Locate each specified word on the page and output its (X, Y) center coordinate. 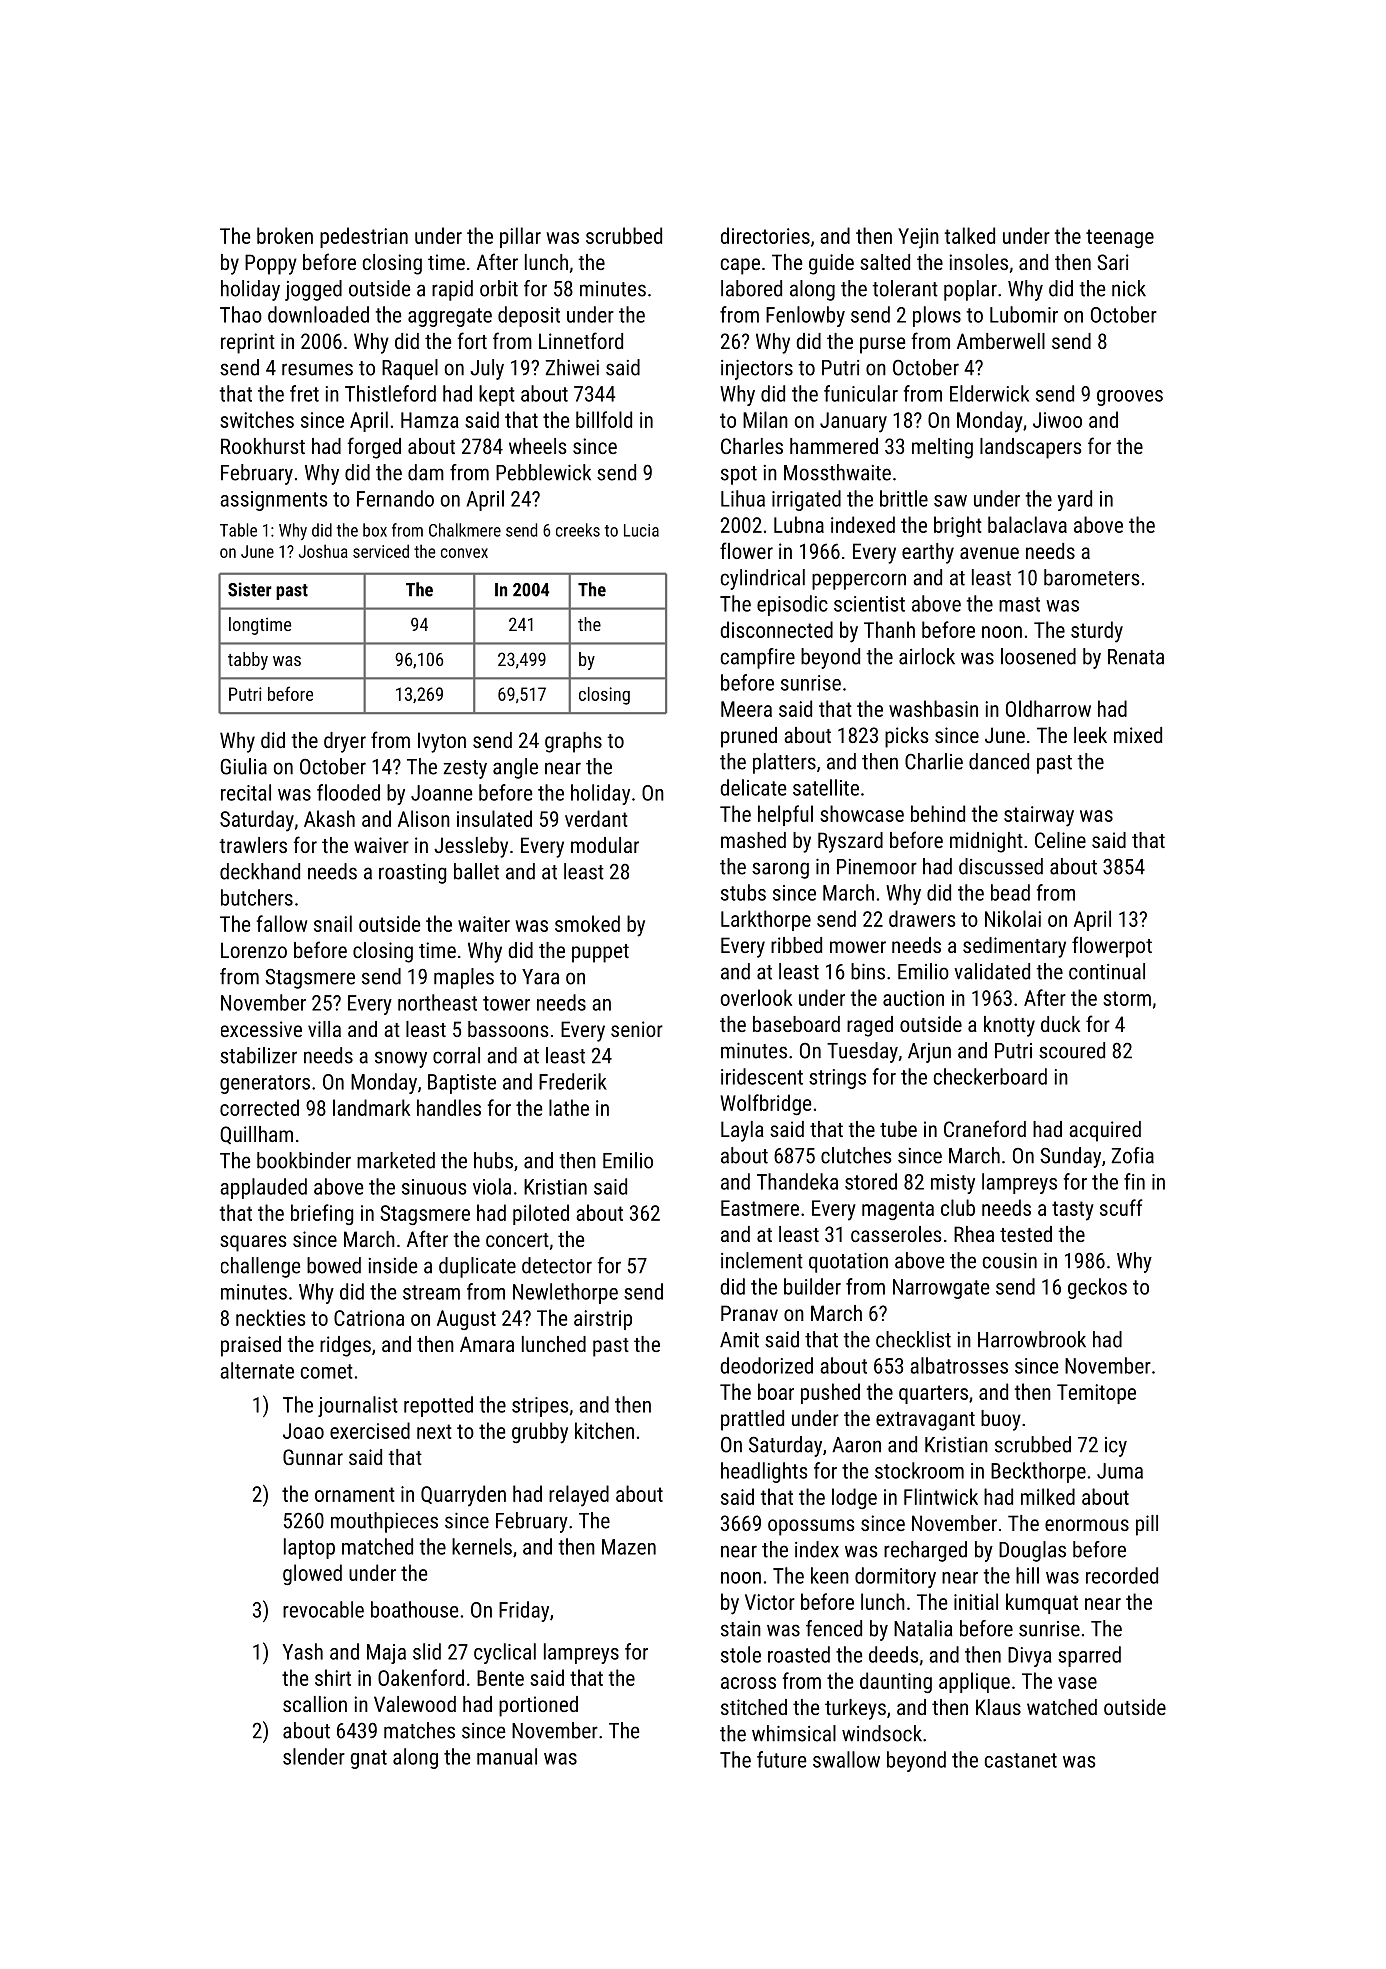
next (434, 1431)
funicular (861, 393)
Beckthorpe (1038, 1472)
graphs (573, 742)
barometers (1092, 577)
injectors (757, 370)
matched (377, 1546)
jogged (313, 290)
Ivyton (442, 742)
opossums (811, 1527)
